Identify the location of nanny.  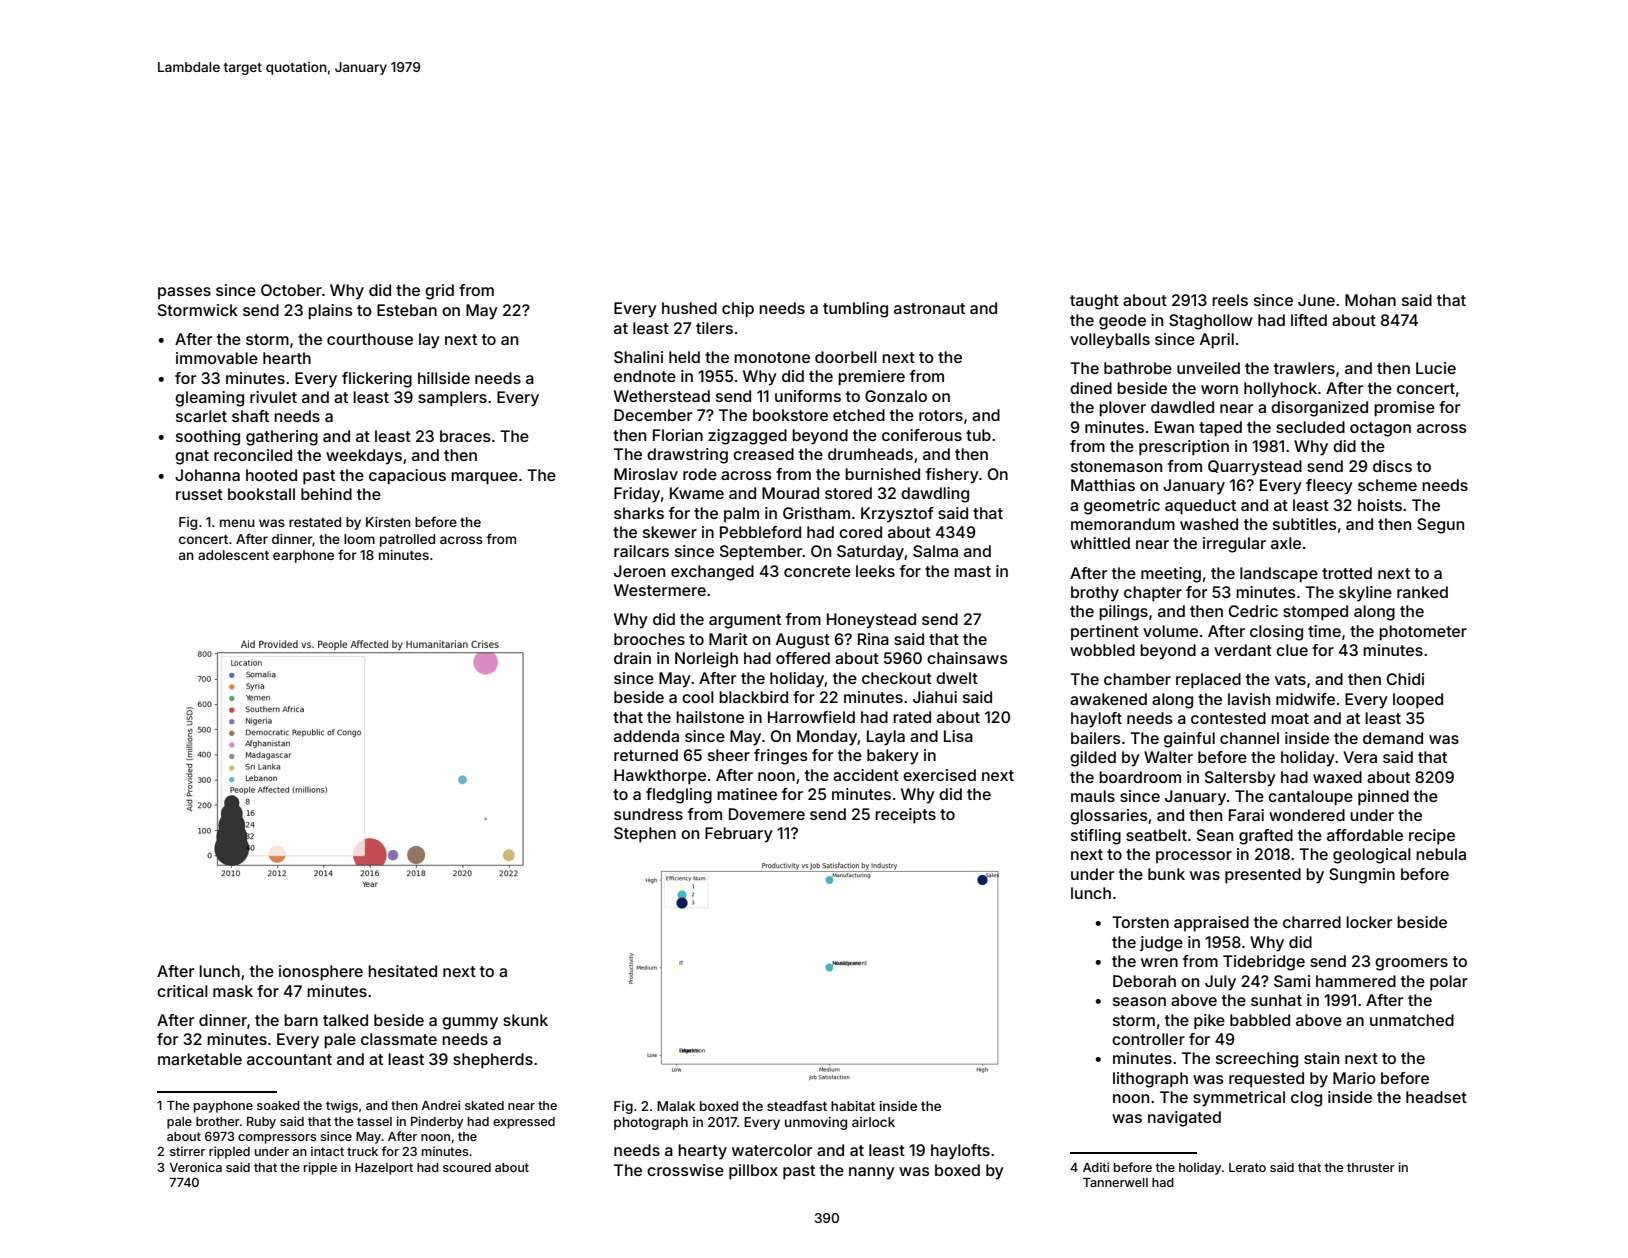
(872, 1173).
